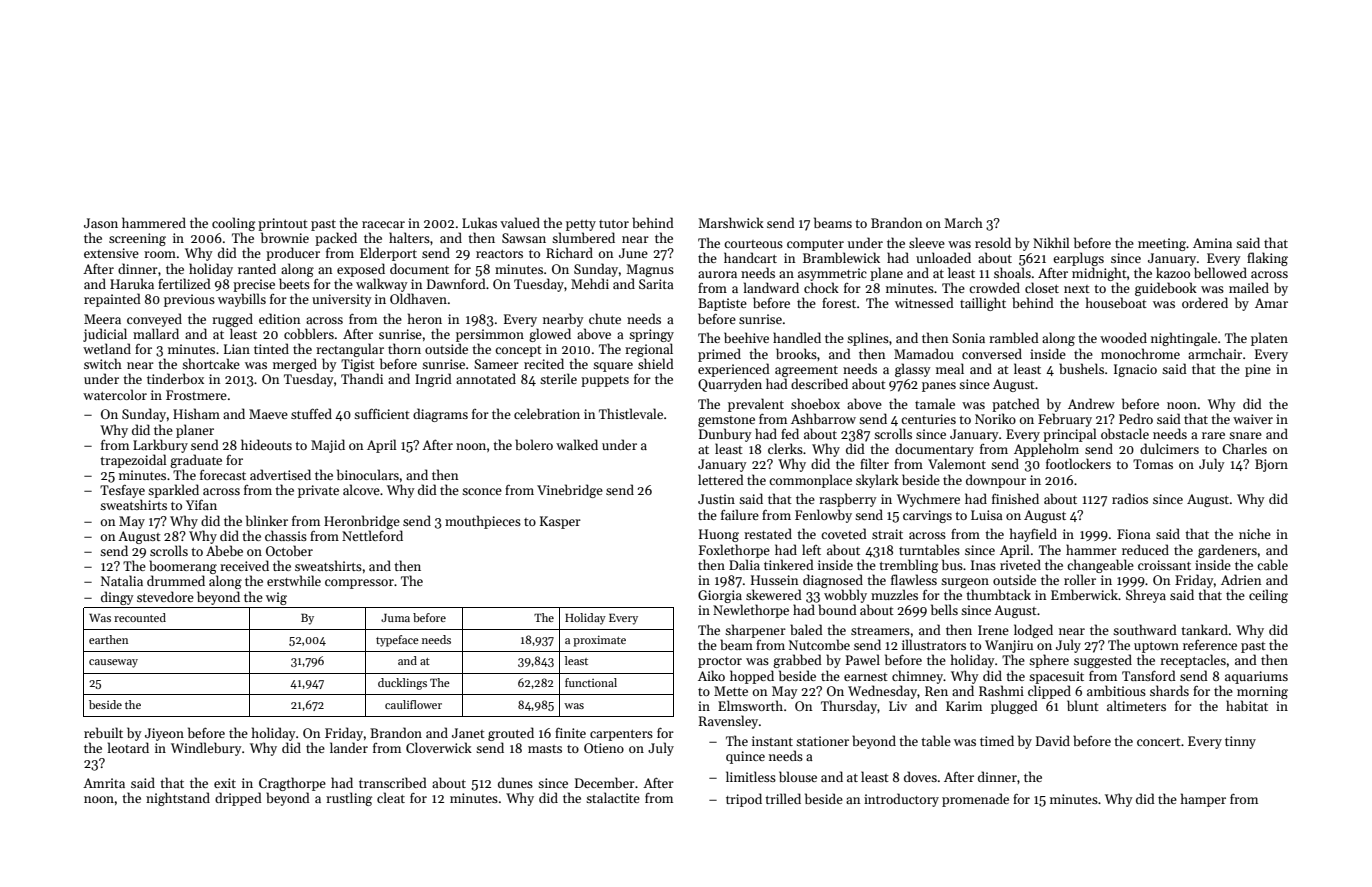  What do you see at coordinates (996, 481) in the screenshot?
I see `downpour` at bounding box center [996, 481].
